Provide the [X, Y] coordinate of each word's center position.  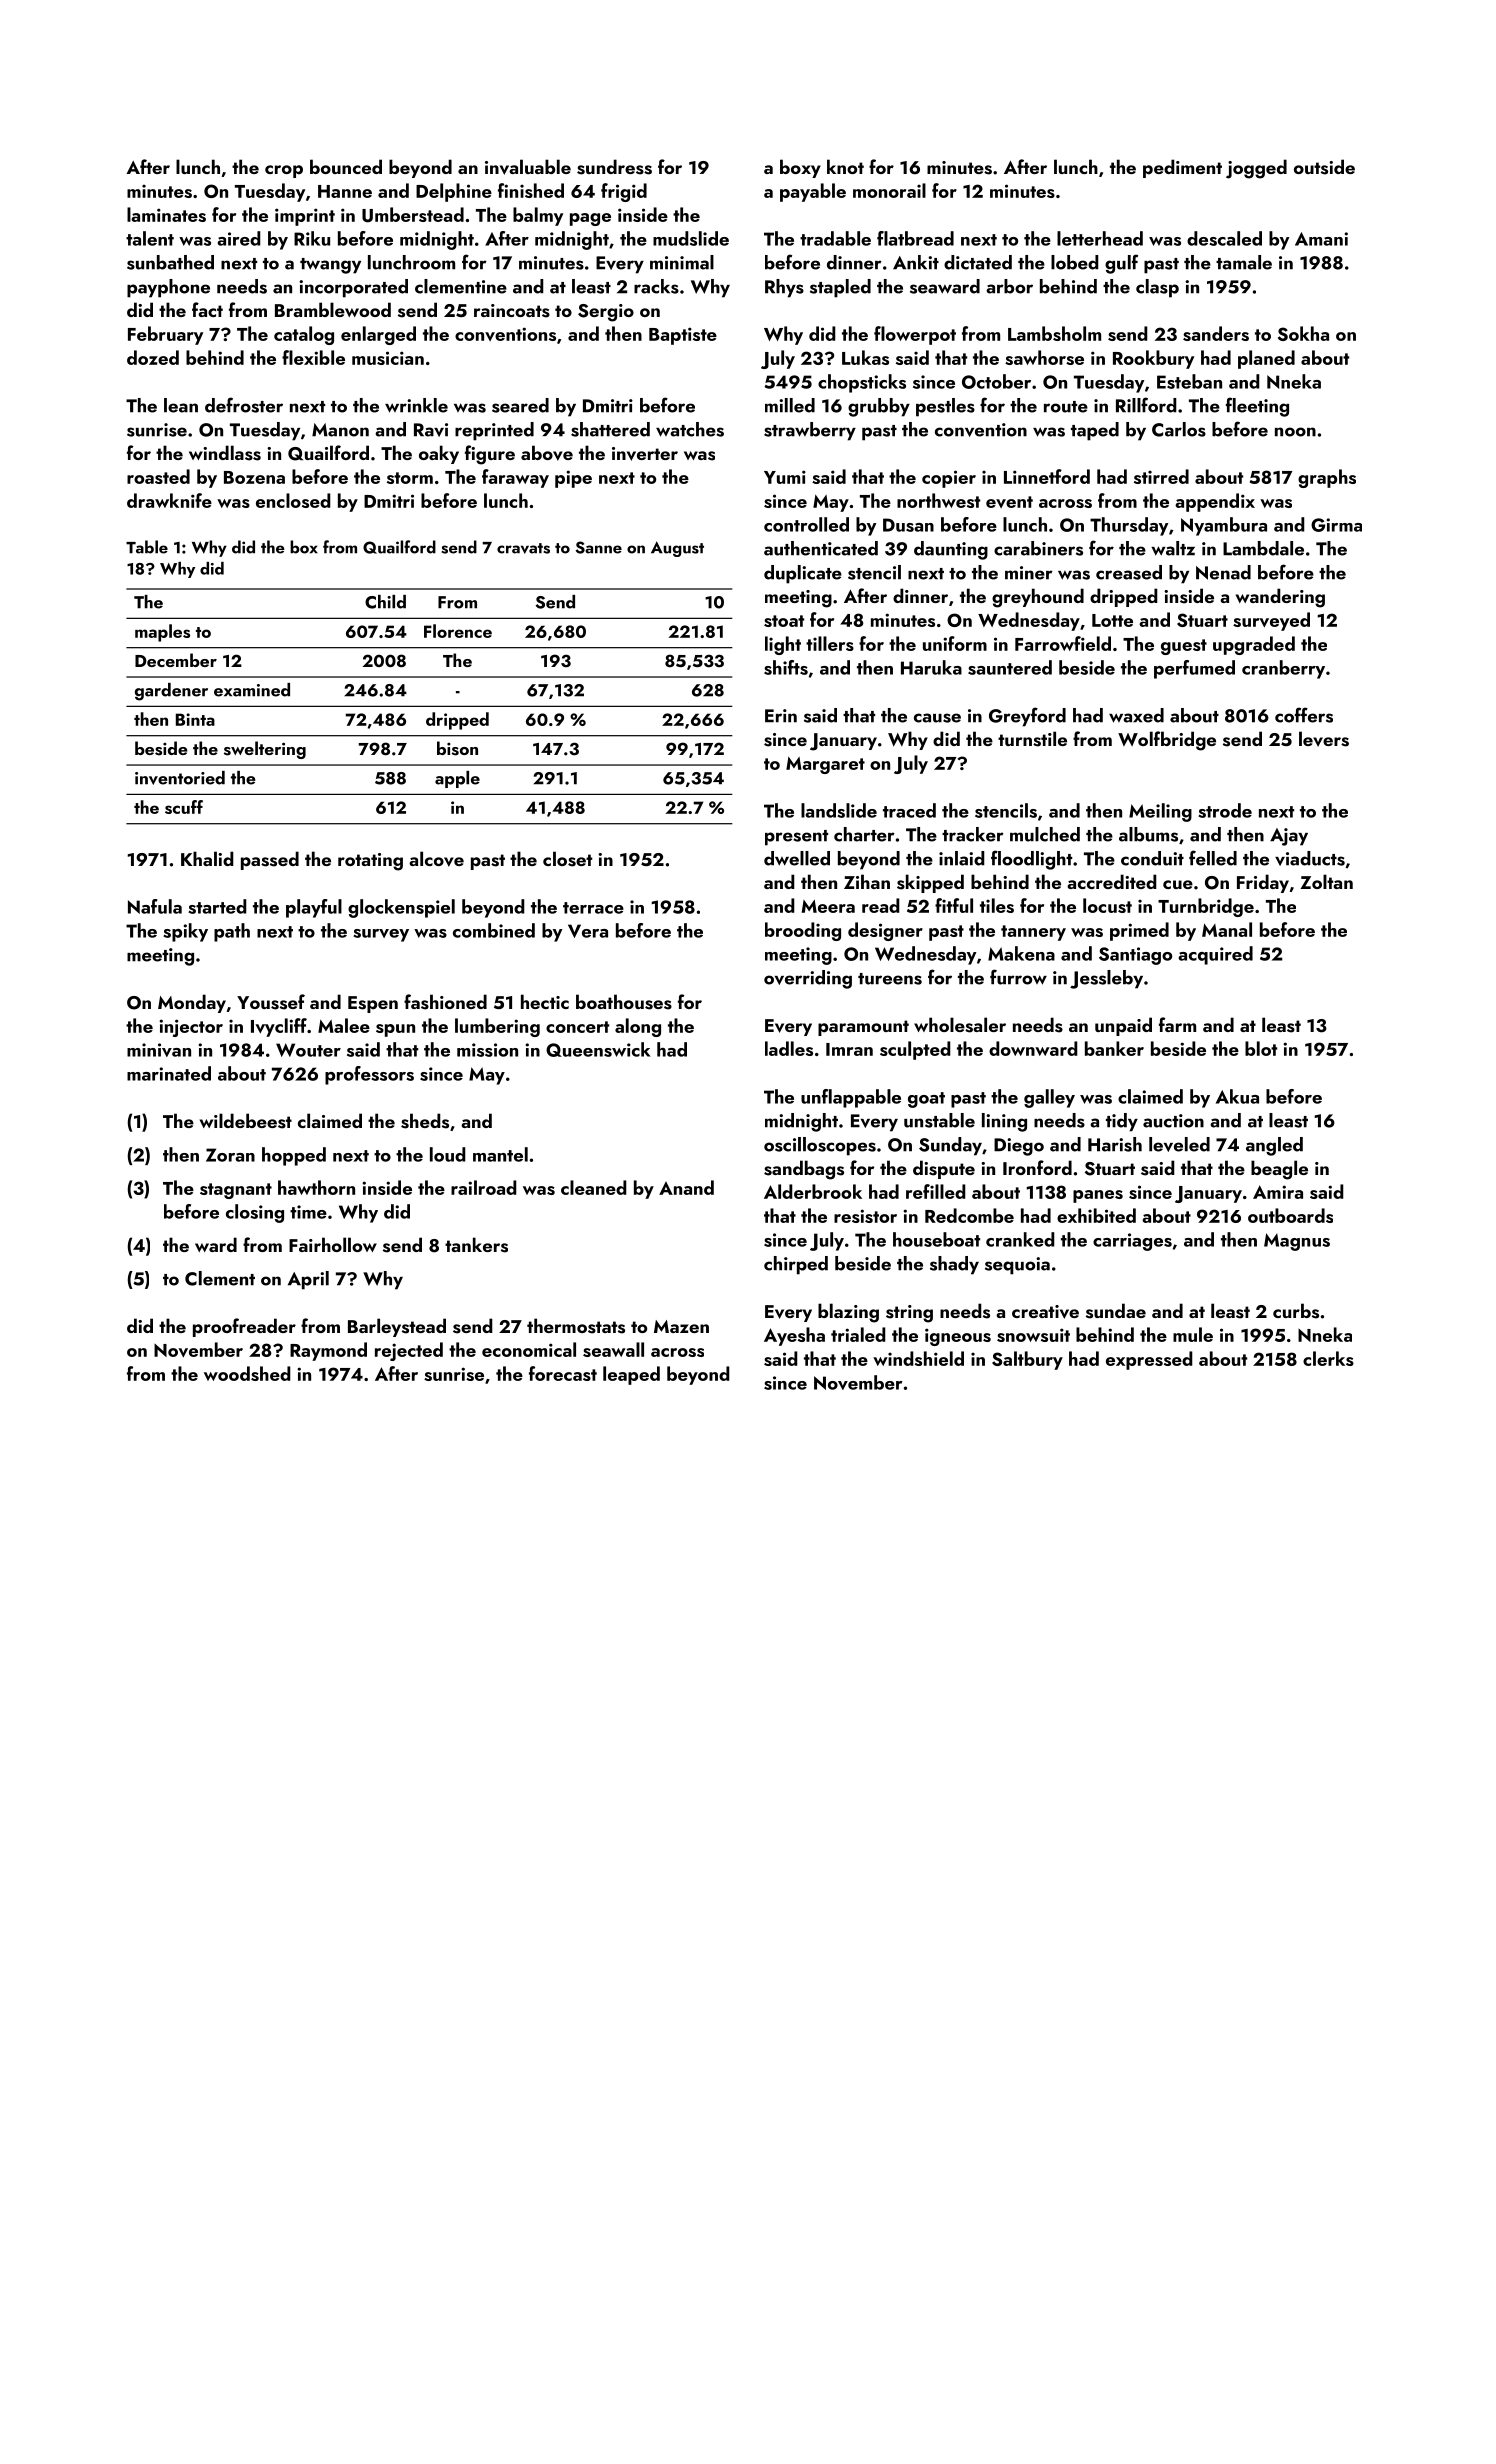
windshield [918, 1358]
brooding [803, 931]
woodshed [247, 1373]
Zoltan [1326, 881]
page [590, 219]
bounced [346, 166]
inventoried [180, 778]
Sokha [1303, 333]
